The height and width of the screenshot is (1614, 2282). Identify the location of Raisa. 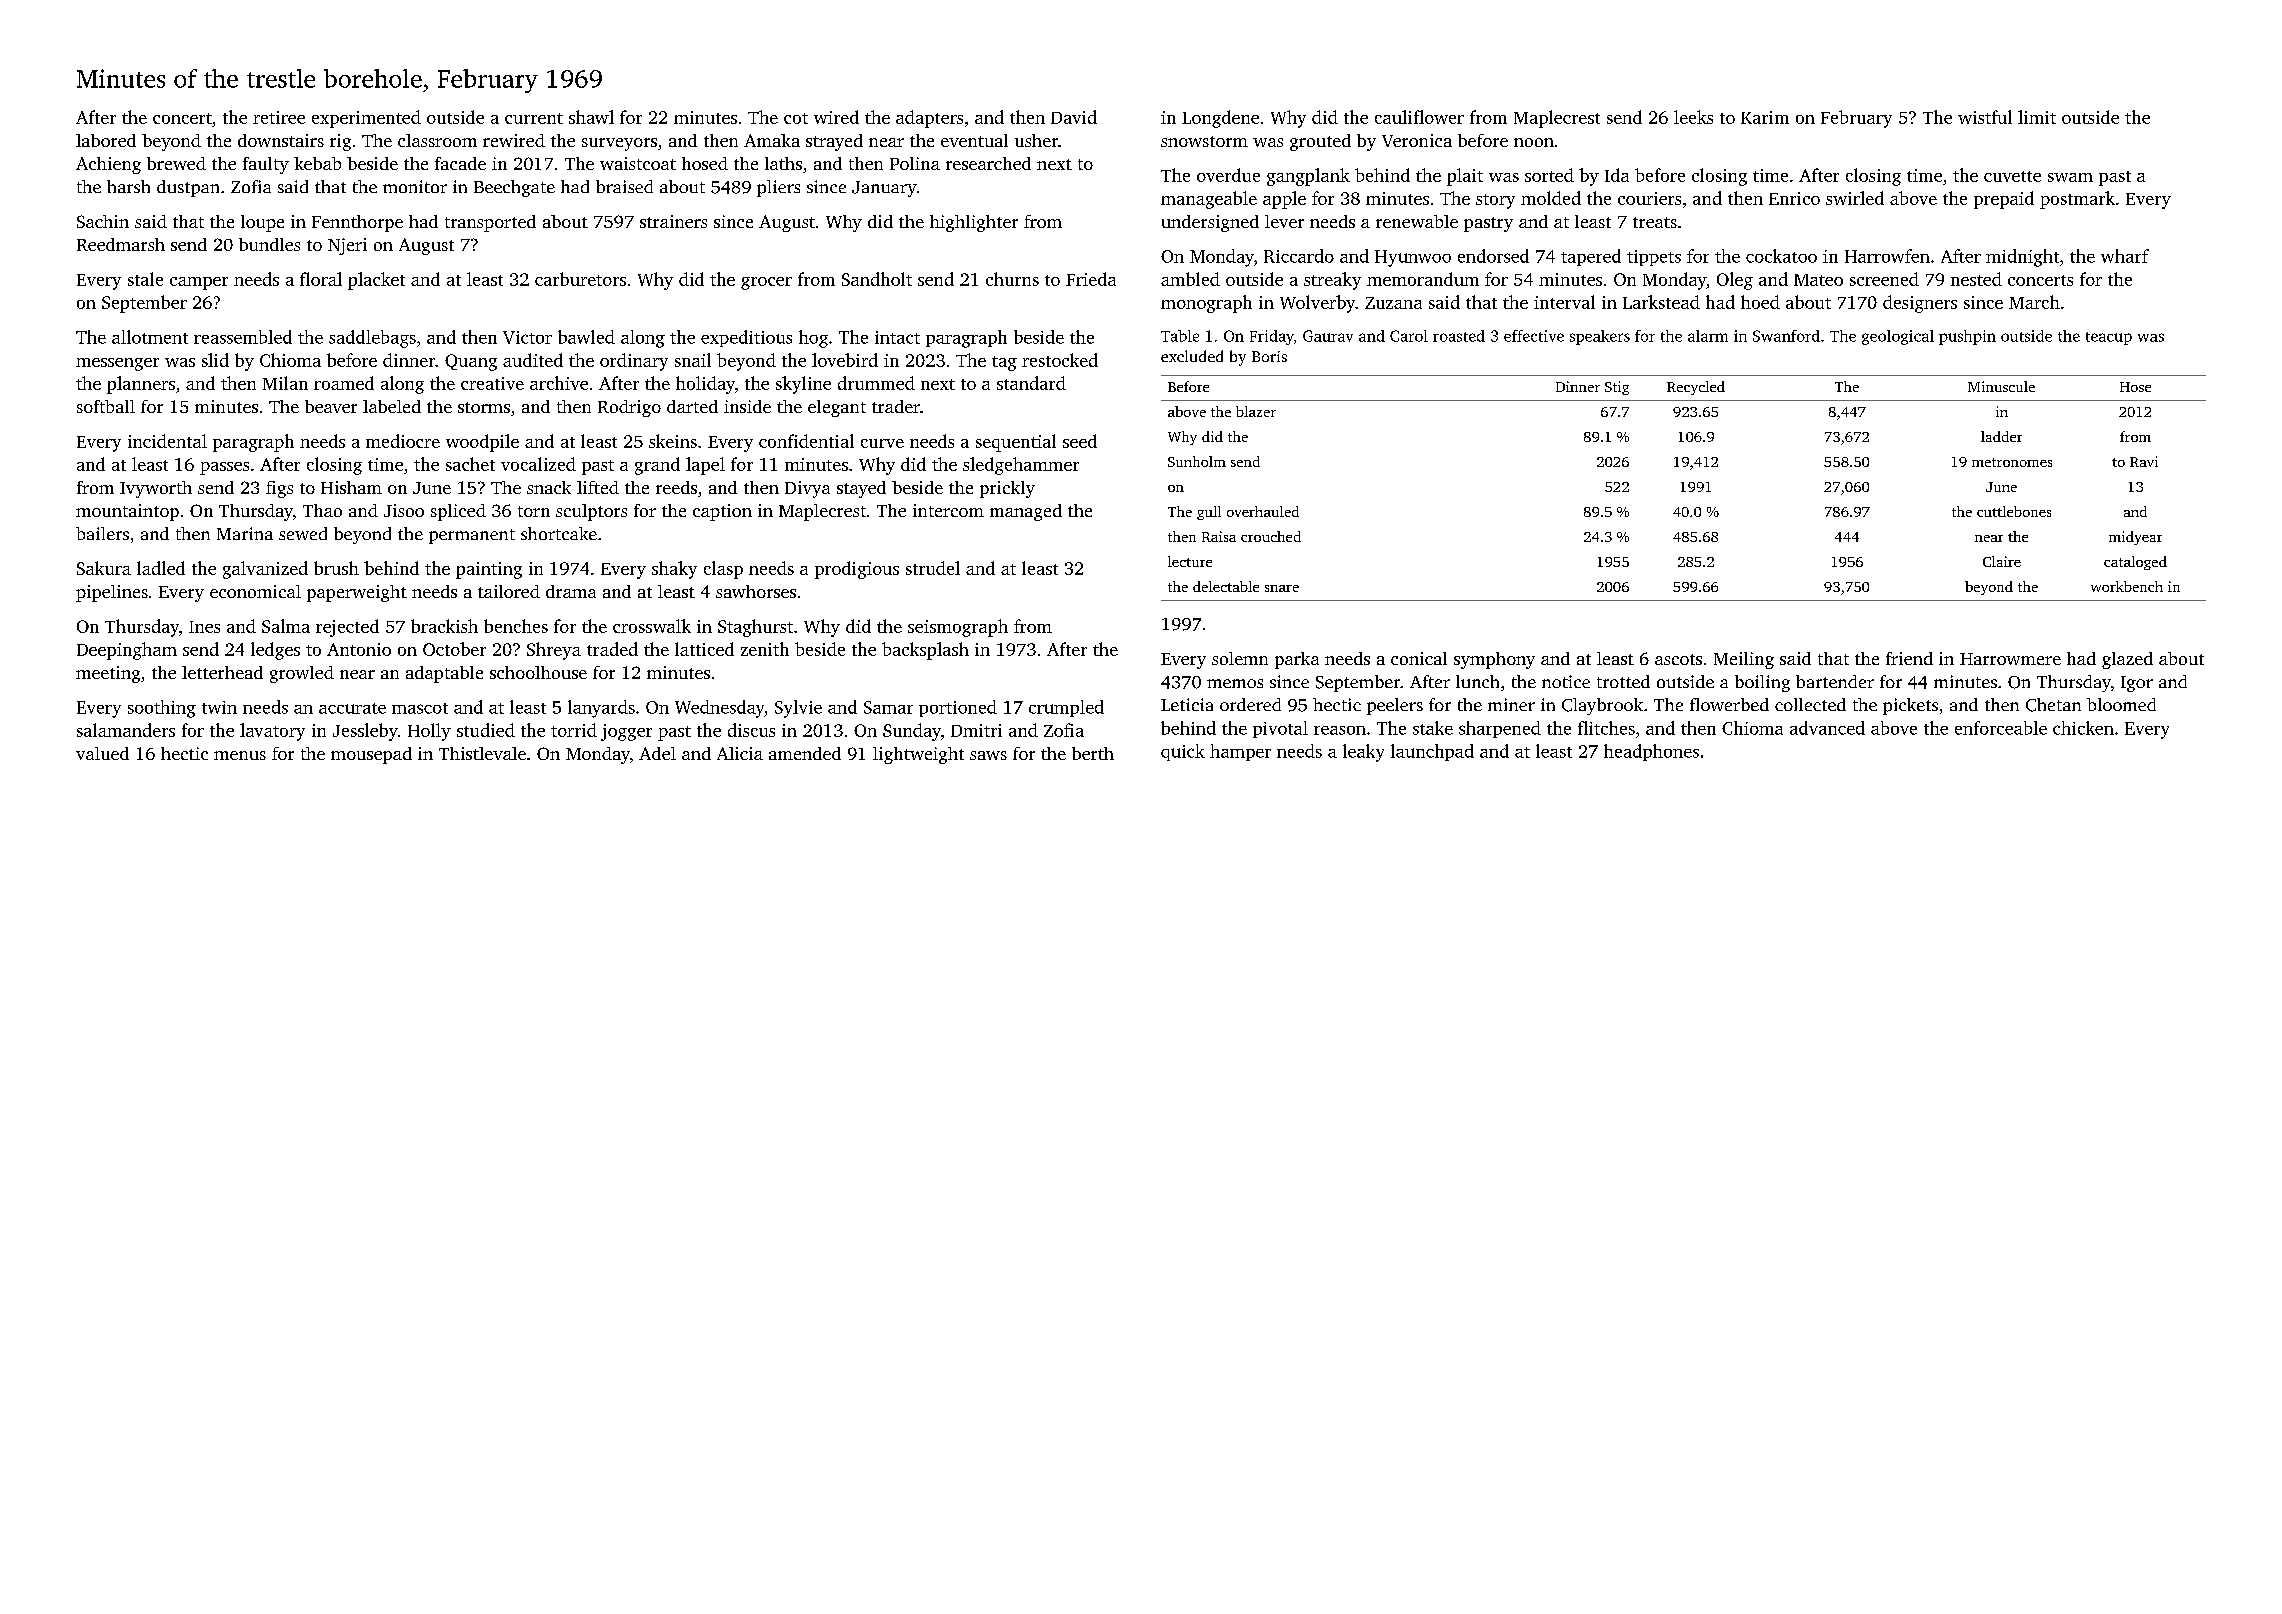
(1219, 536).
